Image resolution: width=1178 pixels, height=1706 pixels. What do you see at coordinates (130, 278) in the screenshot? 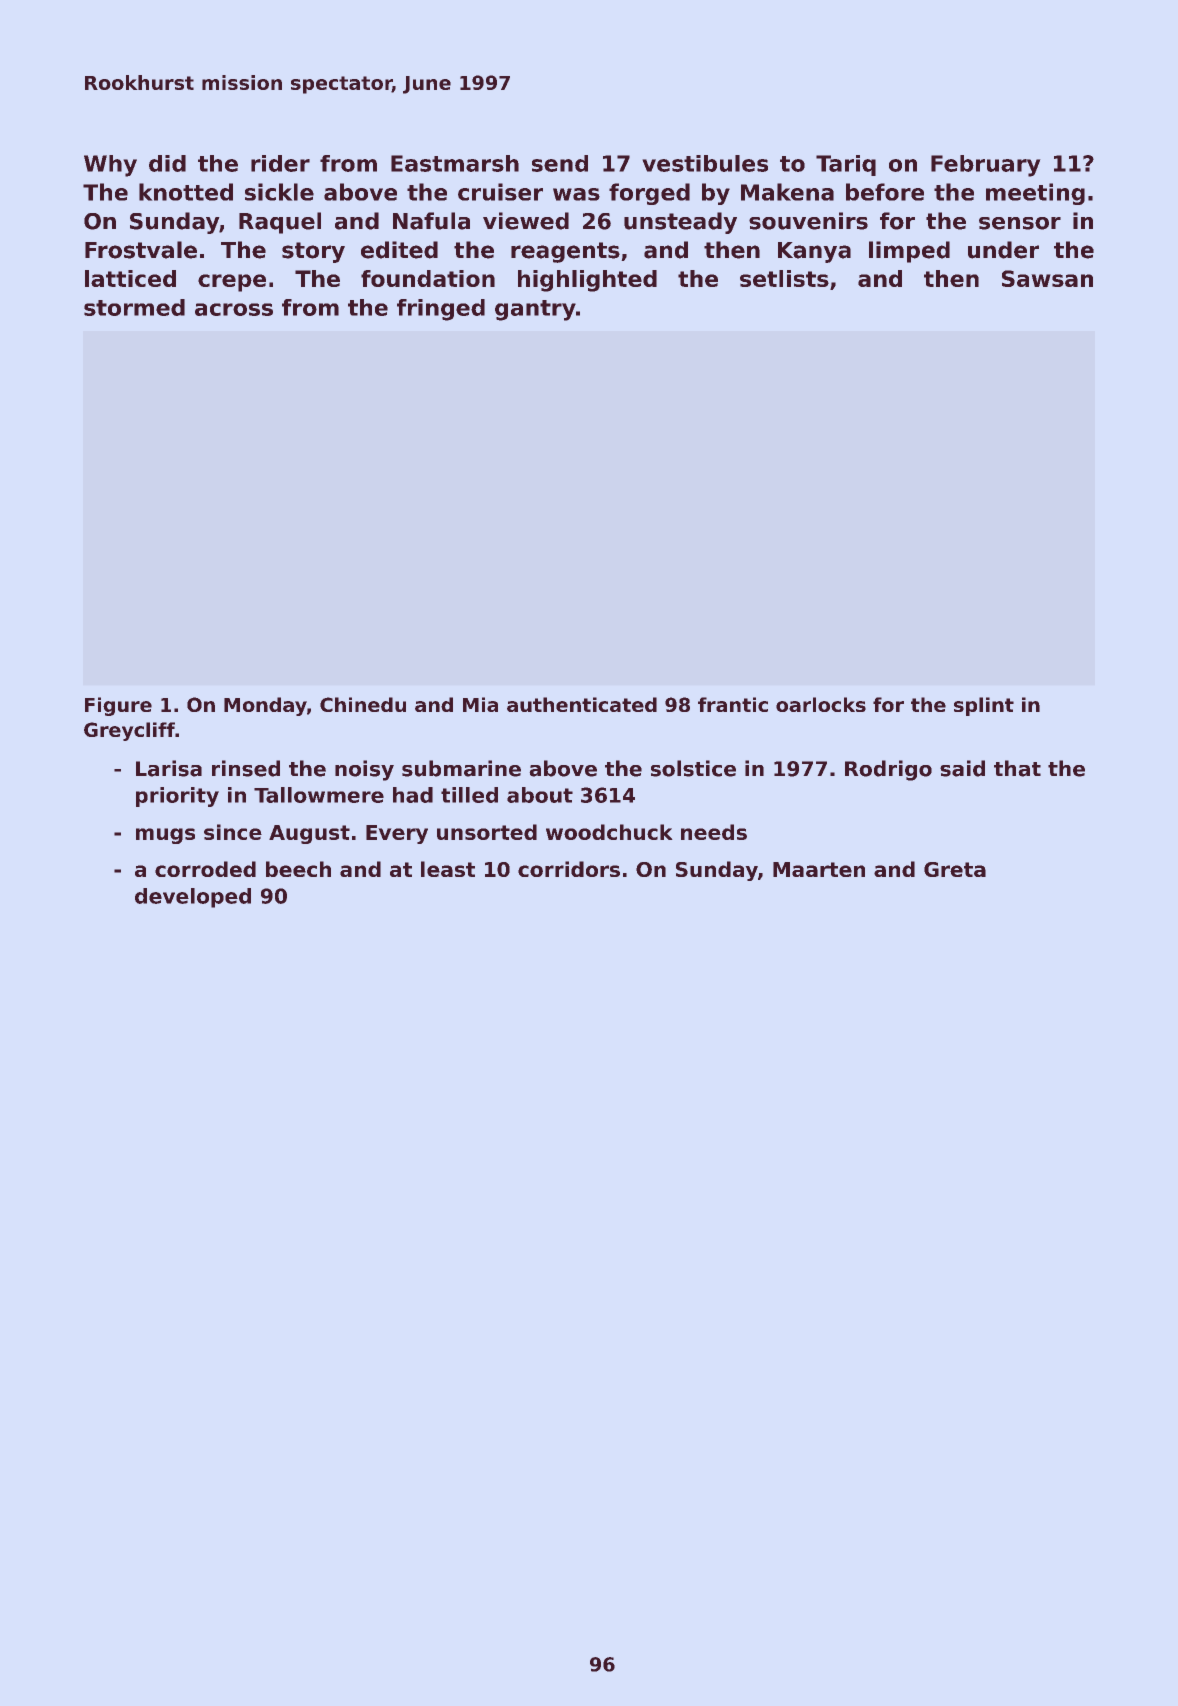
I see `latticed` at bounding box center [130, 278].
